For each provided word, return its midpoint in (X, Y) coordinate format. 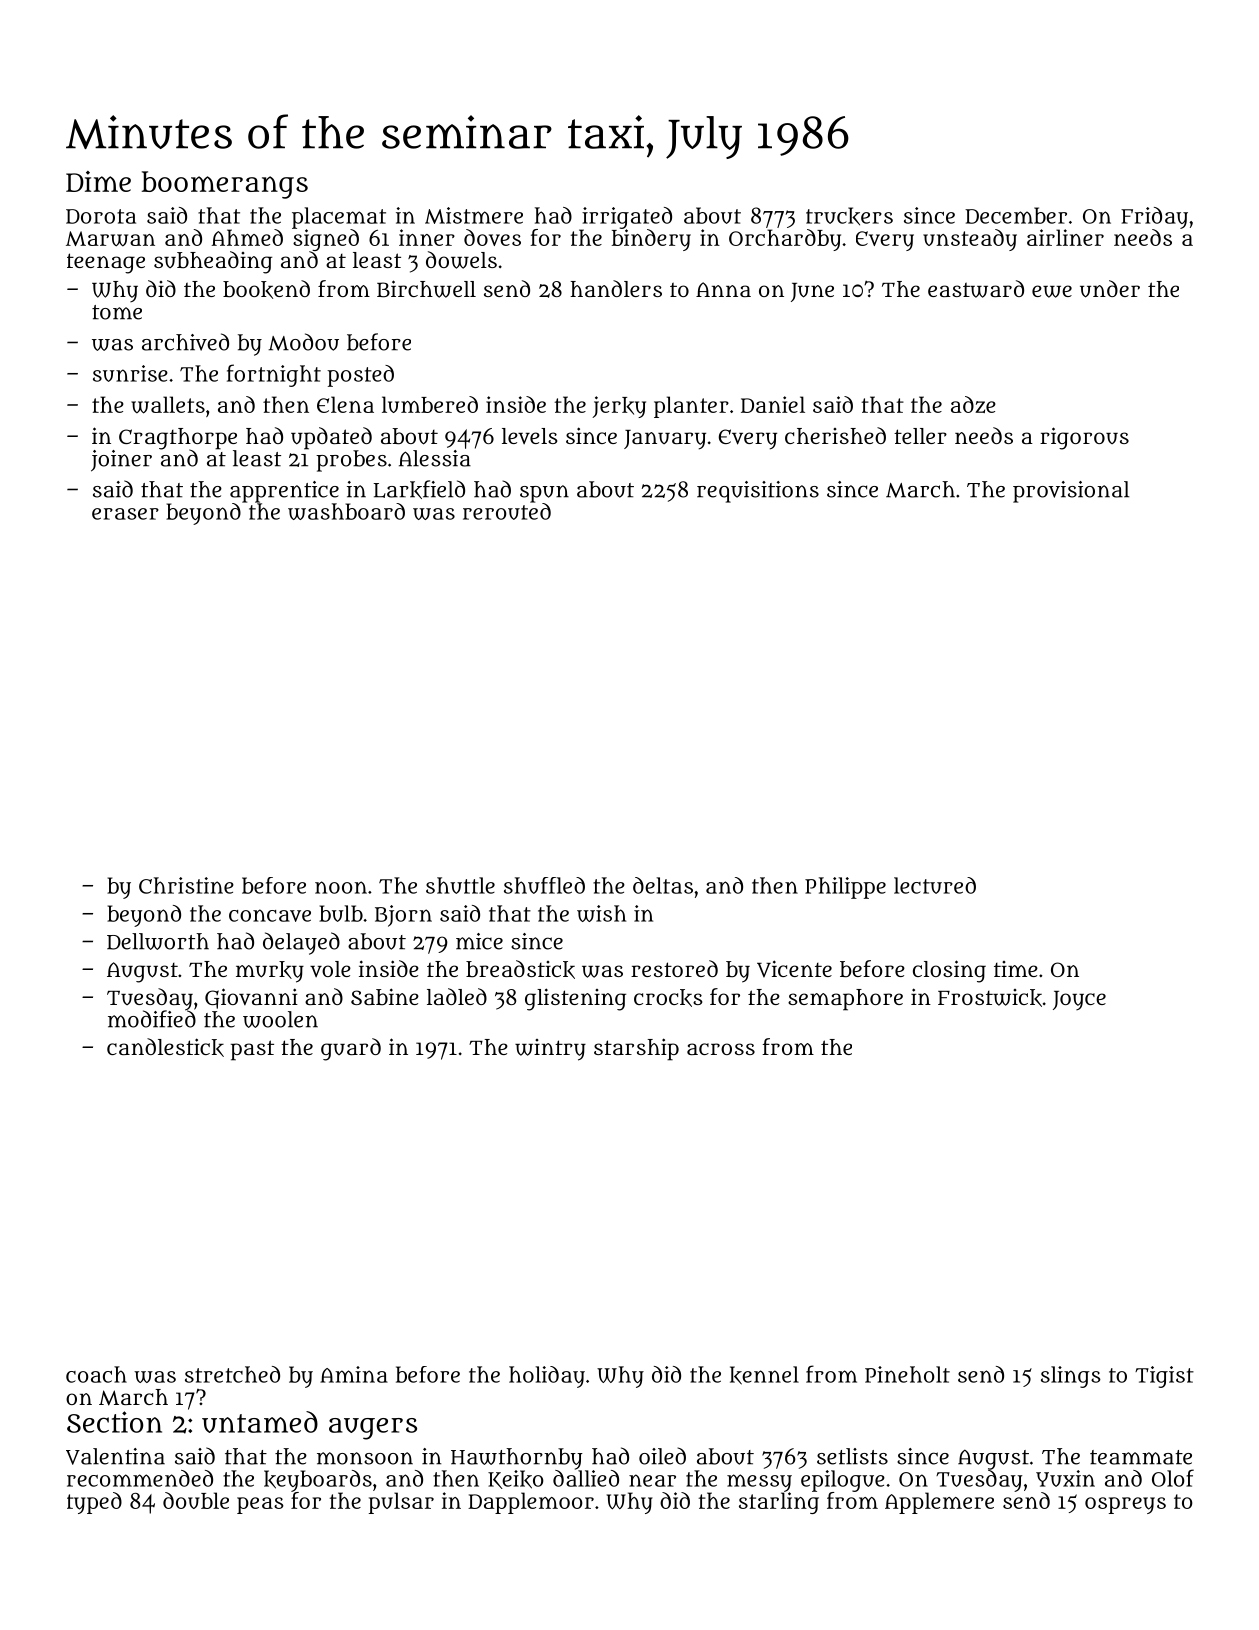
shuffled (544, 885)
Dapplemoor (531, 1503)
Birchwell (426, 289)
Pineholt (907, 1374)
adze (973, 404)
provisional (1071, 492)
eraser (125, 514)
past (252, 1050)
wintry (550, 1050)
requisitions (758, 492)
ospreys (1125, 1505)
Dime (98, 181)
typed (94, 1503)
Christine (186, 885)
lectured (935, 885)
